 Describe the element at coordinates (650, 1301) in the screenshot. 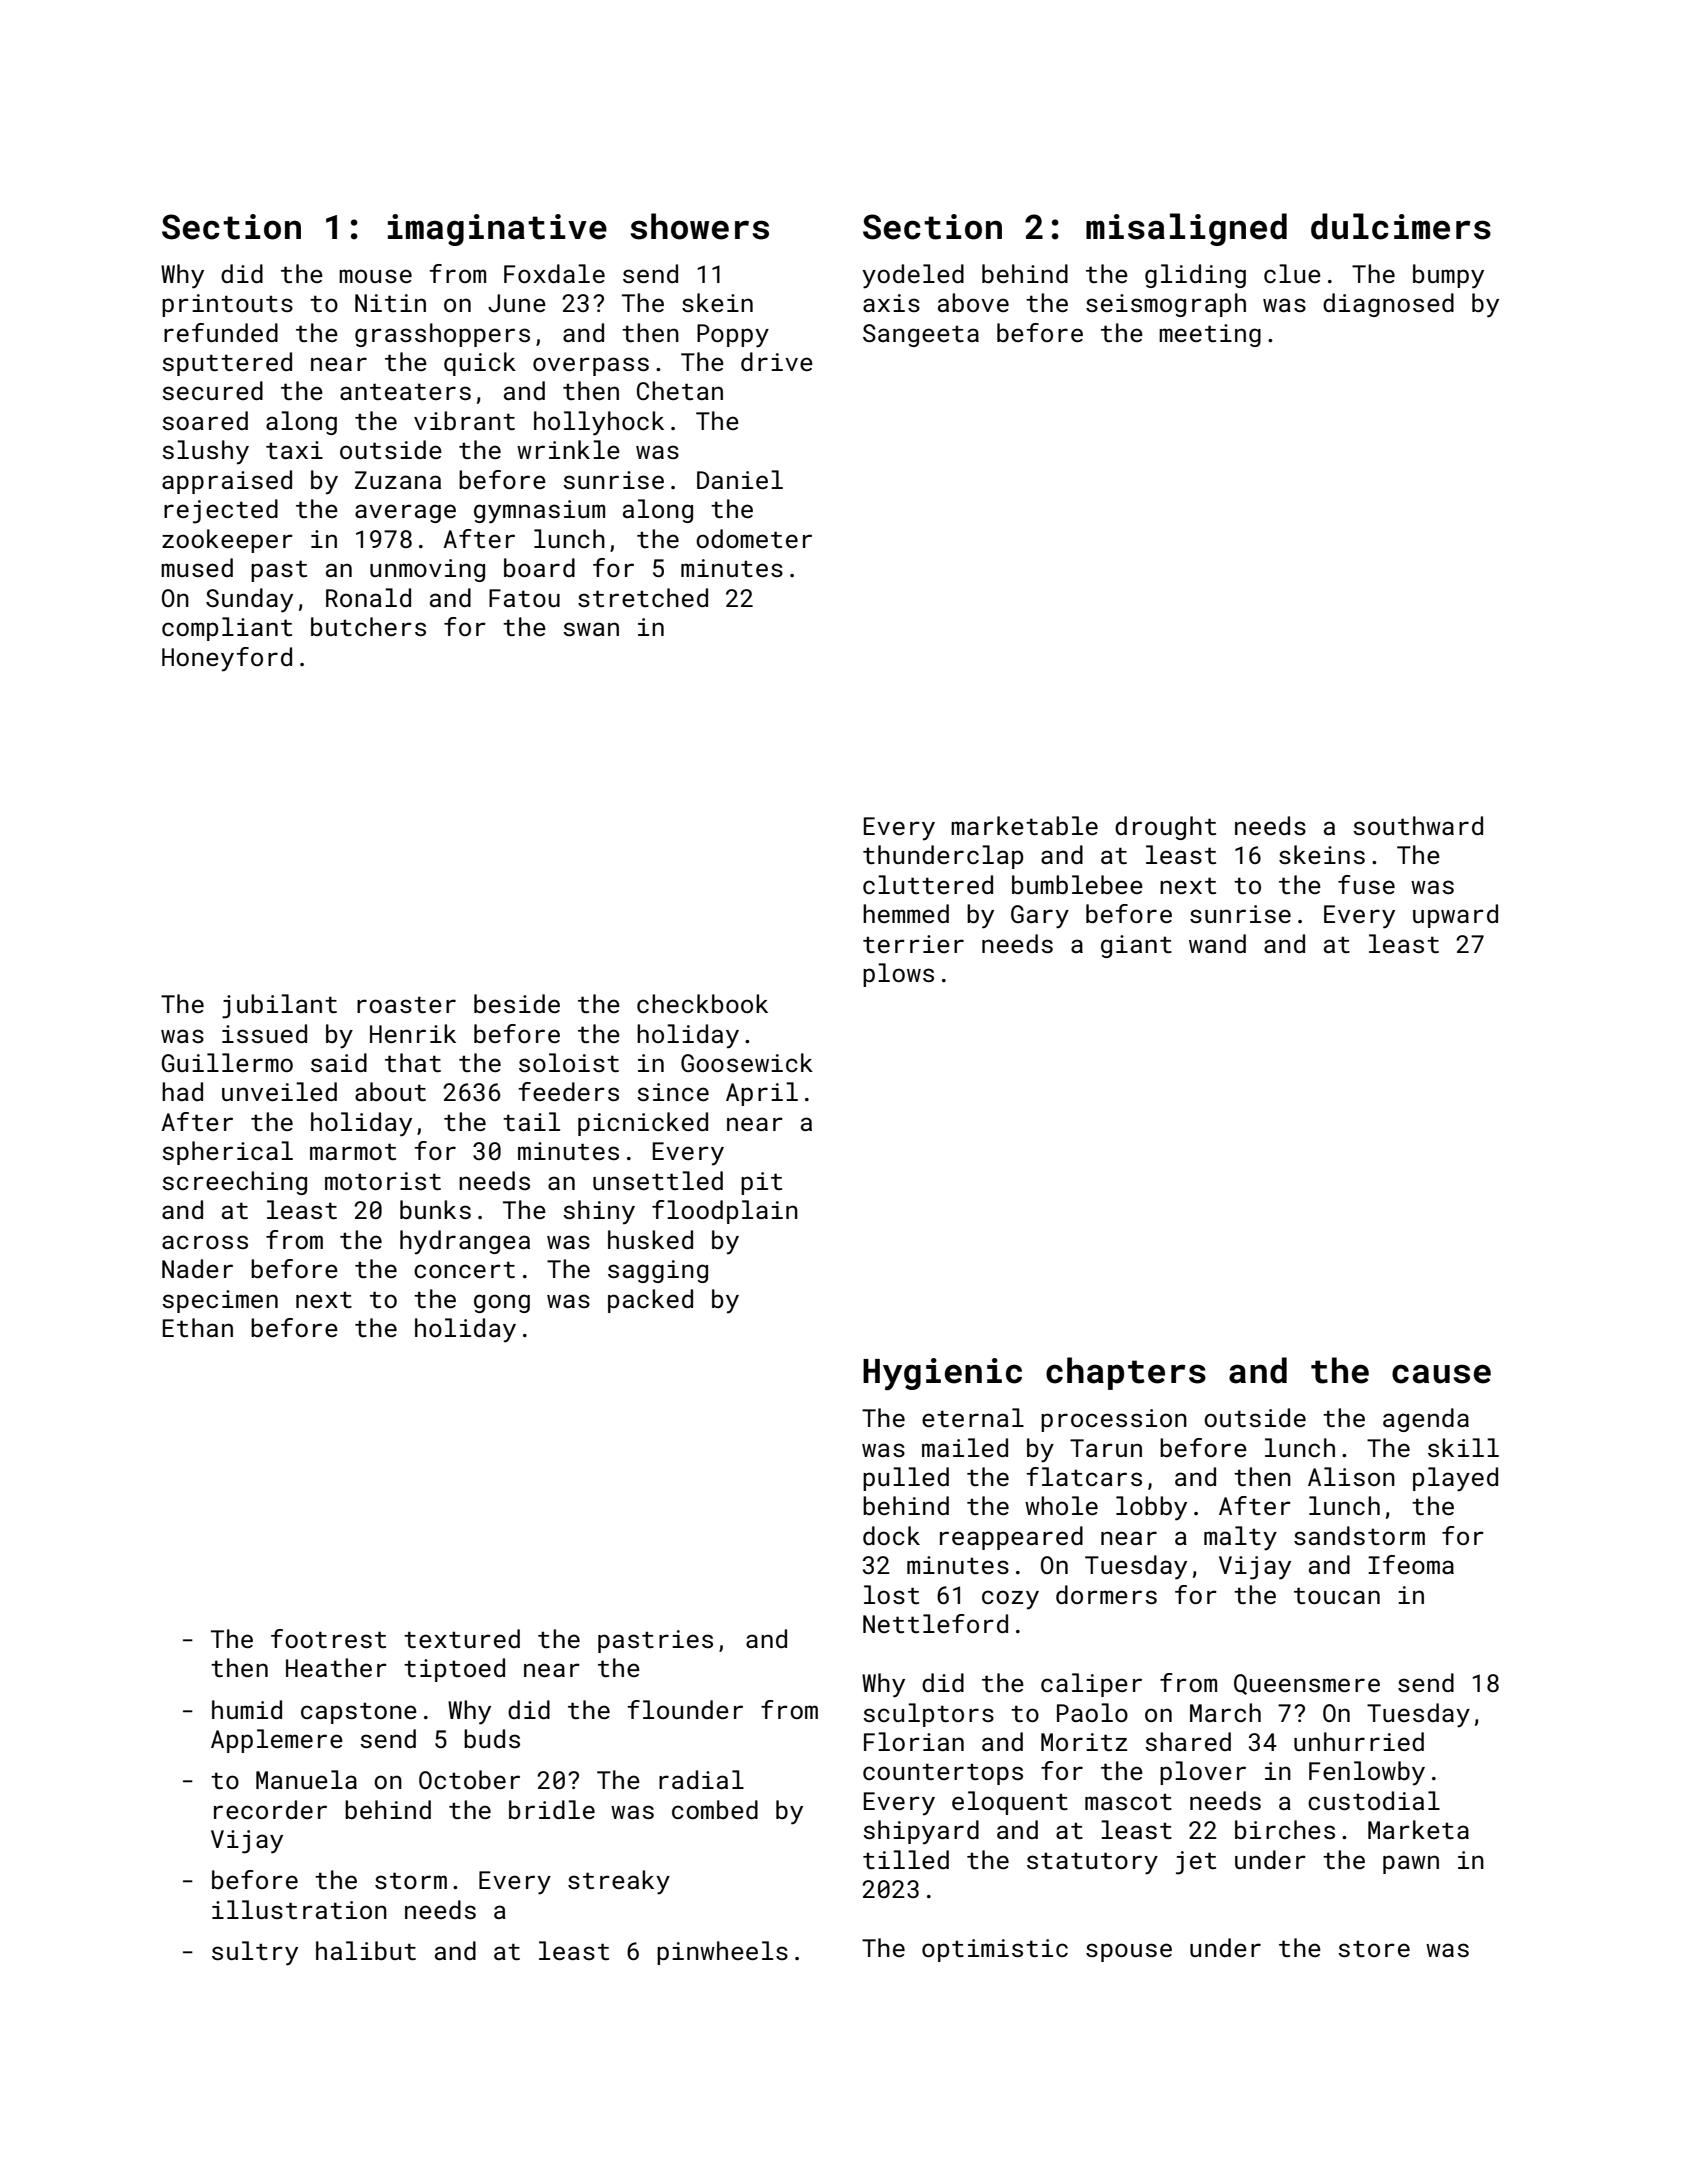

I see `packed` at that location.
